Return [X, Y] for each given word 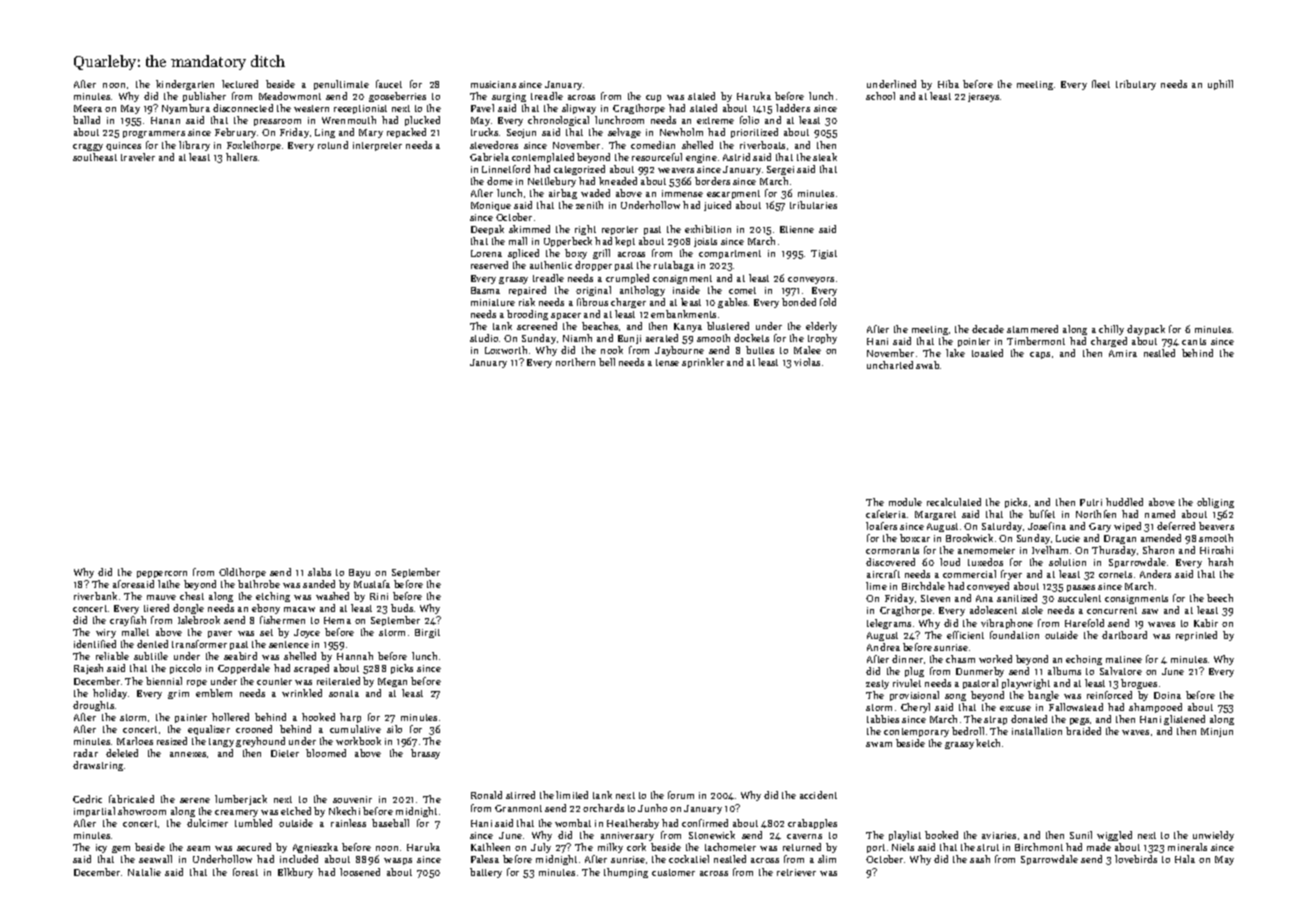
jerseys [983, 97]
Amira [1123, 353]
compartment [730, 254]
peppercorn [162, 574]
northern [575, 362]
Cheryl [915, 708]
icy [101, 848]
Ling [325, 133]
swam [879, 744]
